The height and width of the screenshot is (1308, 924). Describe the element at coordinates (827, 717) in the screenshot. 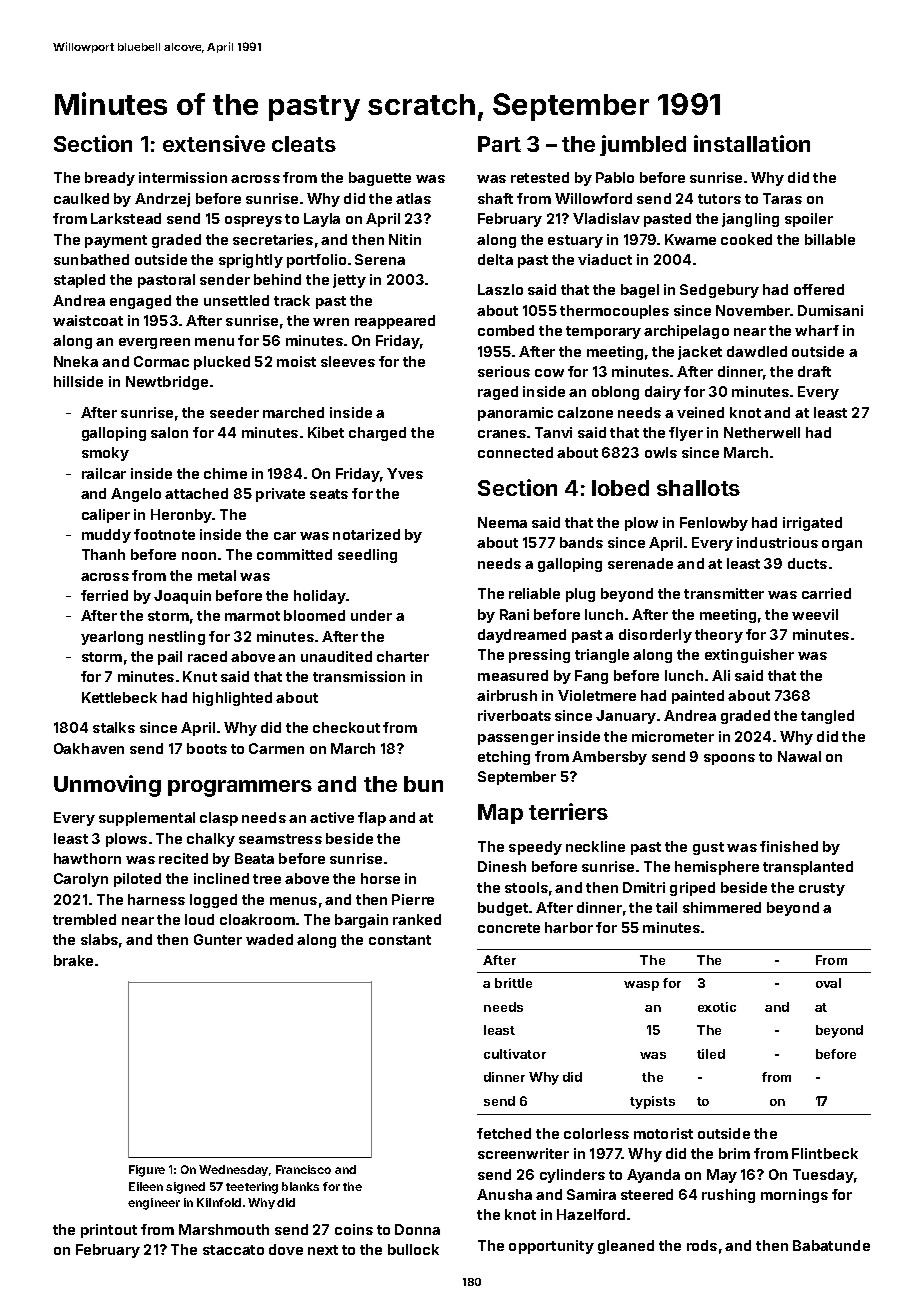

I see `tangled` at that location.
